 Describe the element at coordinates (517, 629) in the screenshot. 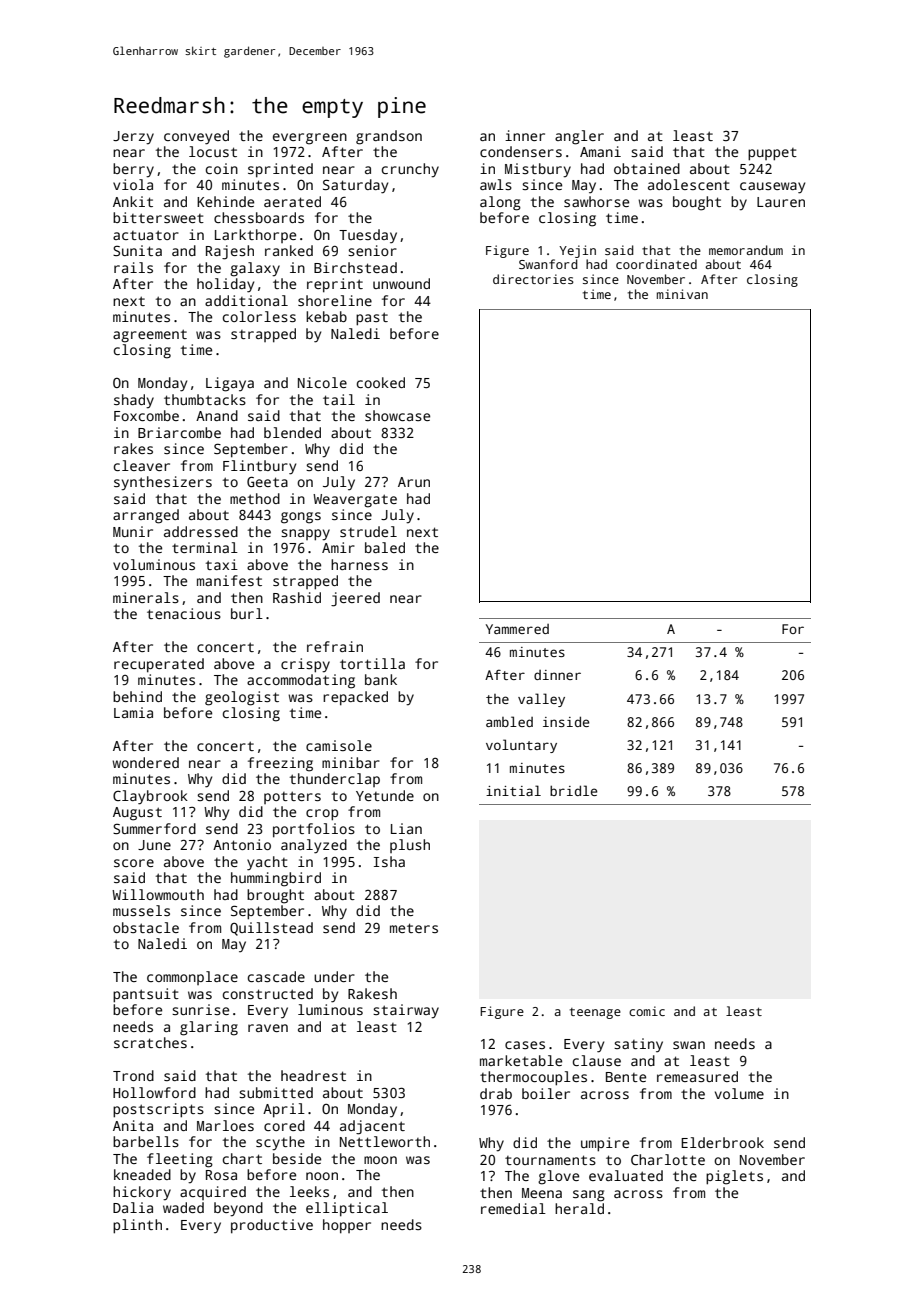

I see `Yammered` at that location.
